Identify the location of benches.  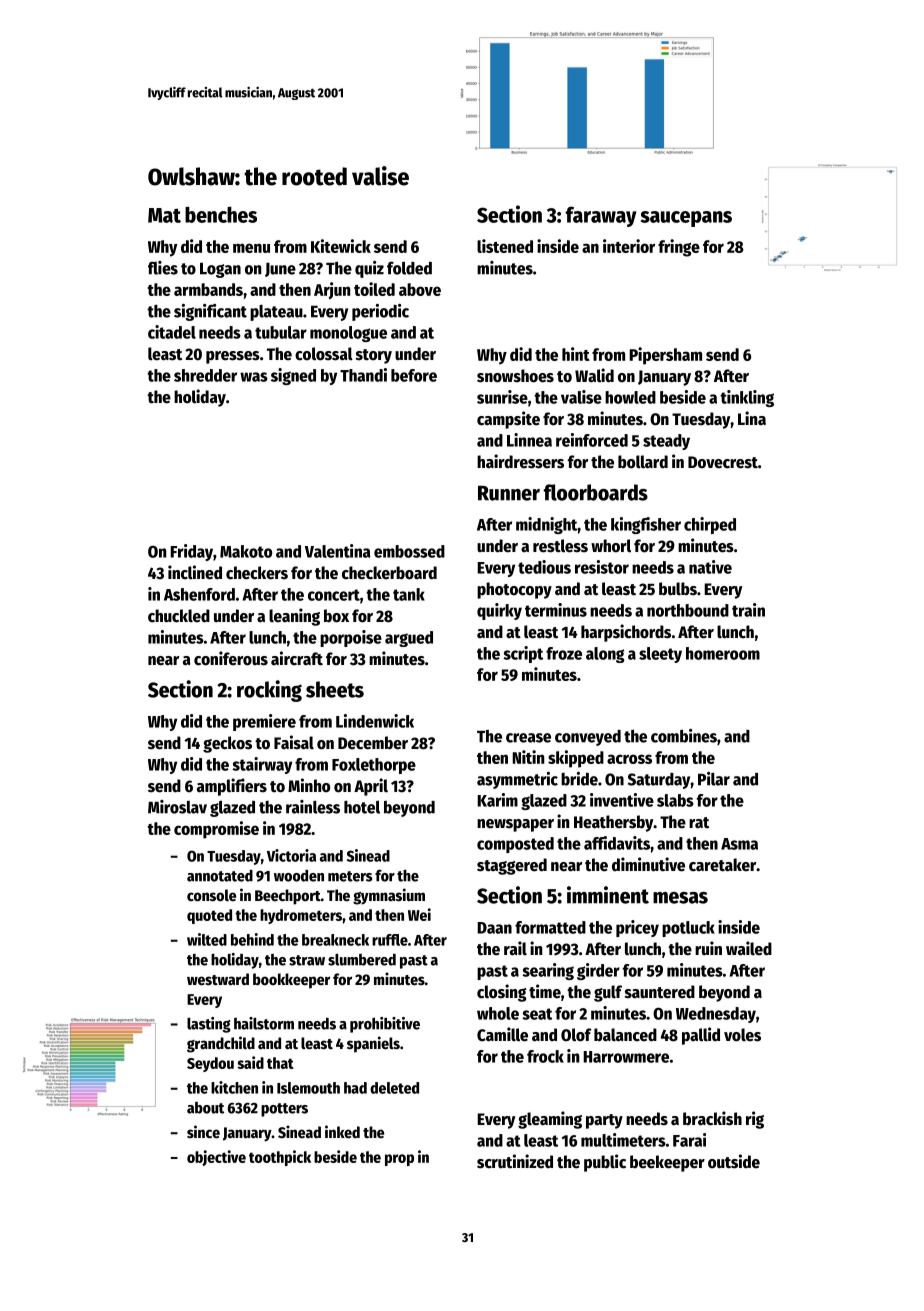
(221, 214).
